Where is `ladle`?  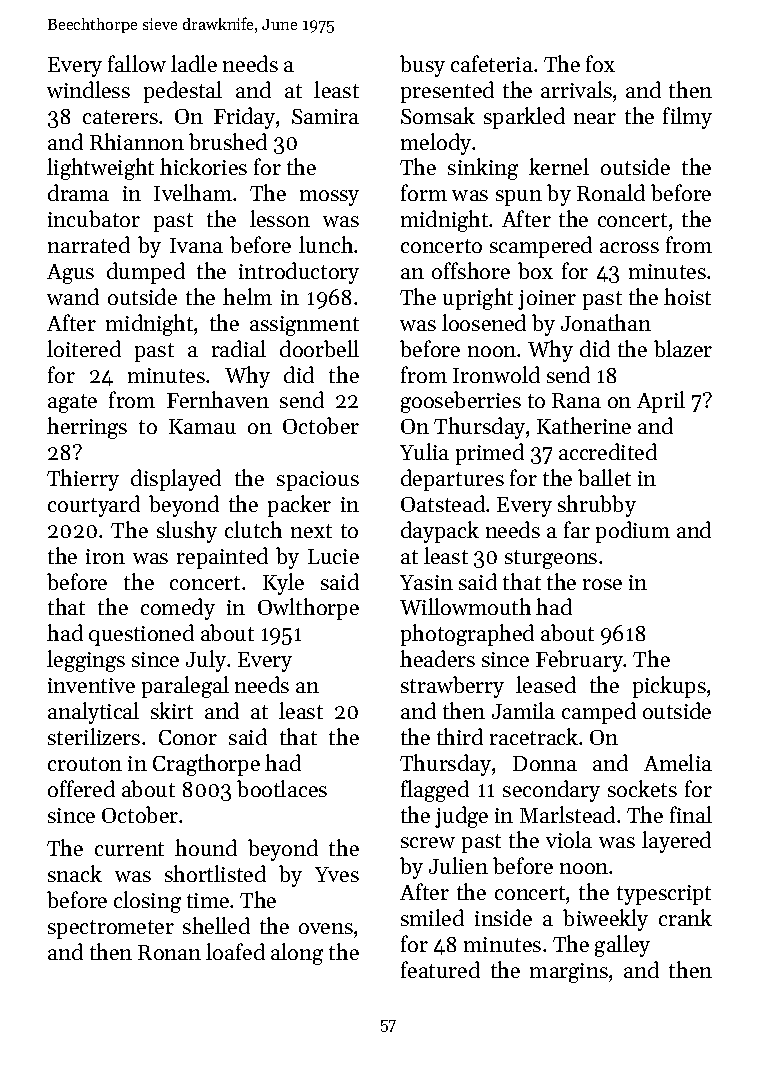 ladle is located at coordinates (194, 63).
